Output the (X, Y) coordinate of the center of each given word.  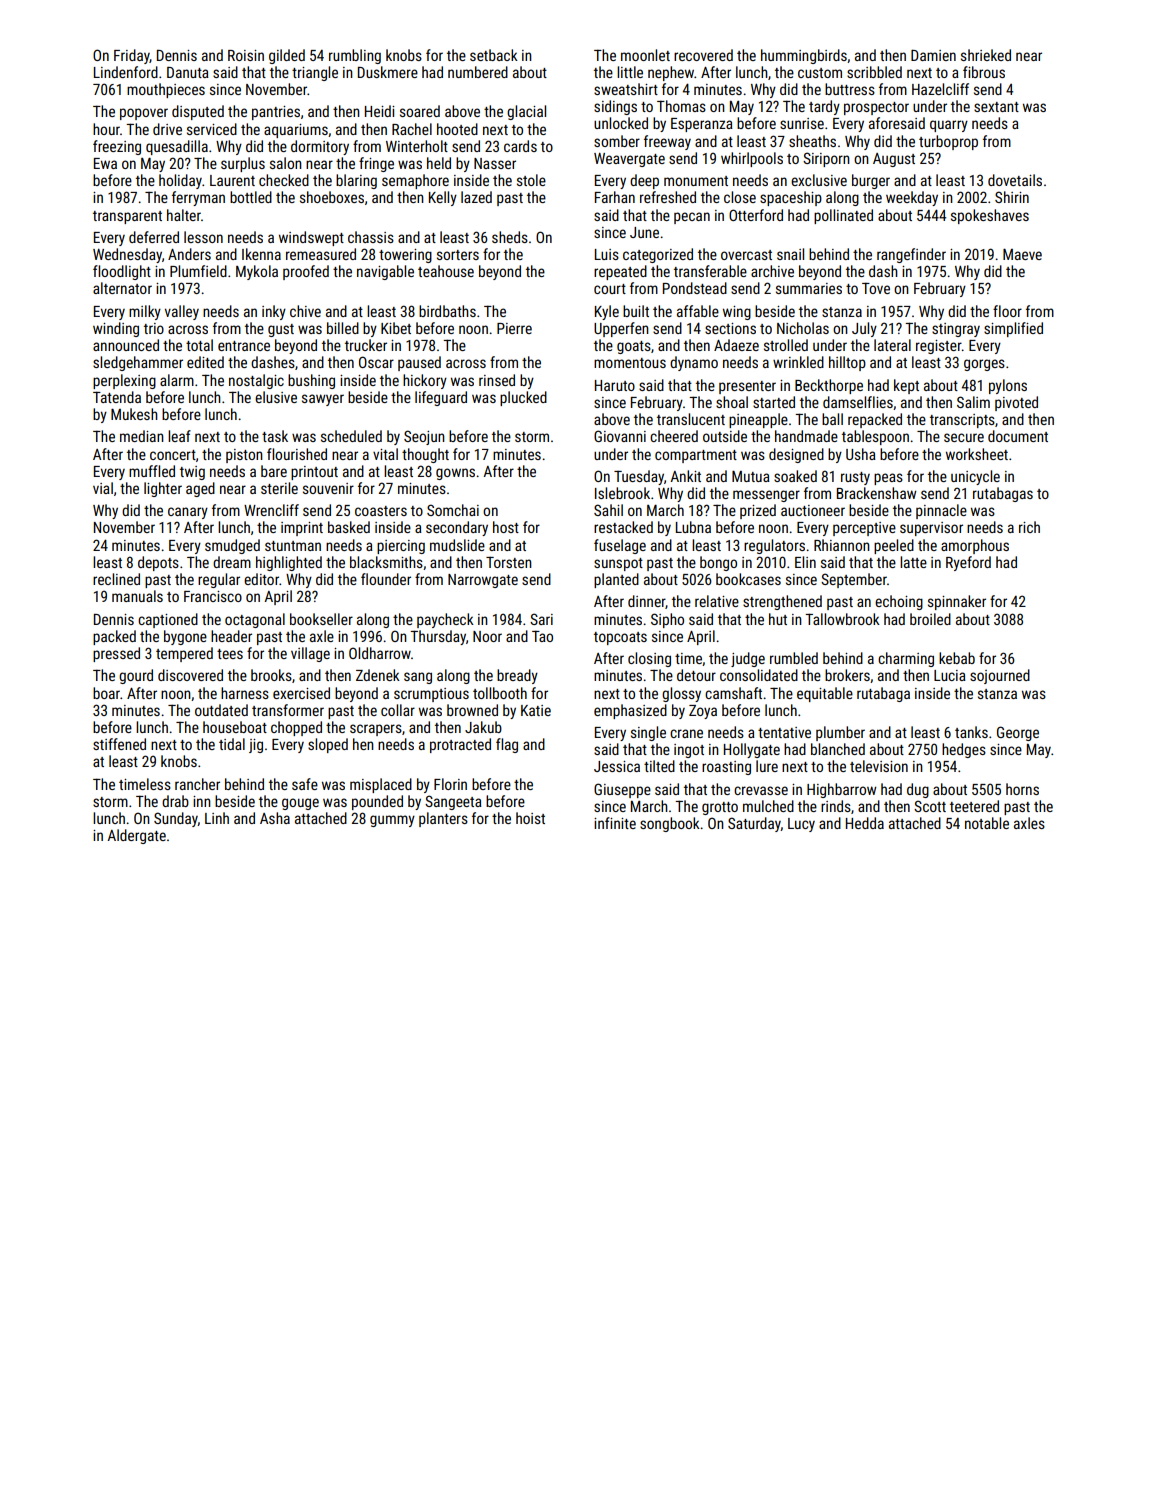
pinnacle (941, 511)
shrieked (986, 55)
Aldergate (136, 836)
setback (494, 55)
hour (106, 129)
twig (192, 473)
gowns (455, 474)
